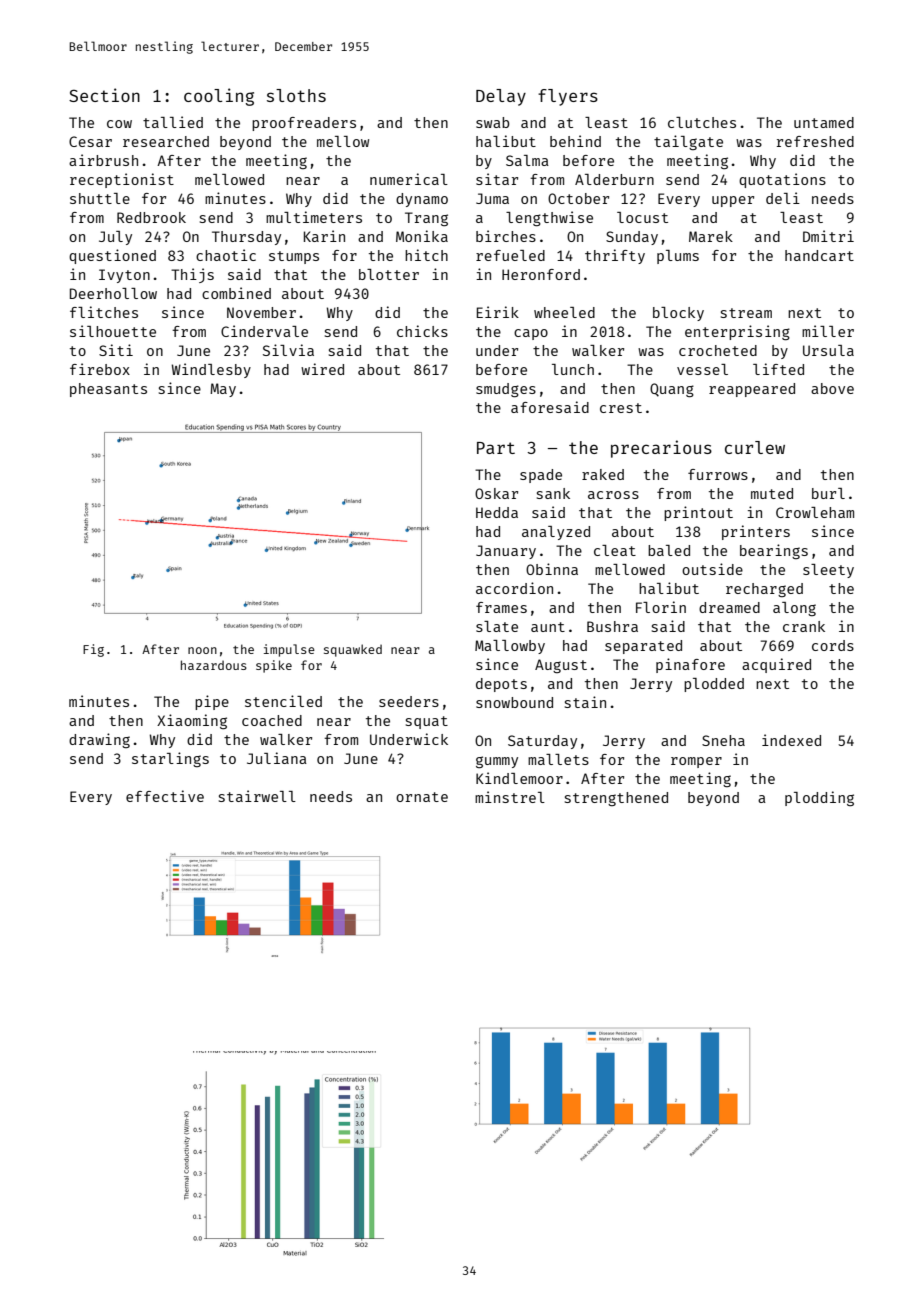 Image resolution: width=924 pixels, height=1308 pixels. I want to click on Windlesby, so click(211, 370).
